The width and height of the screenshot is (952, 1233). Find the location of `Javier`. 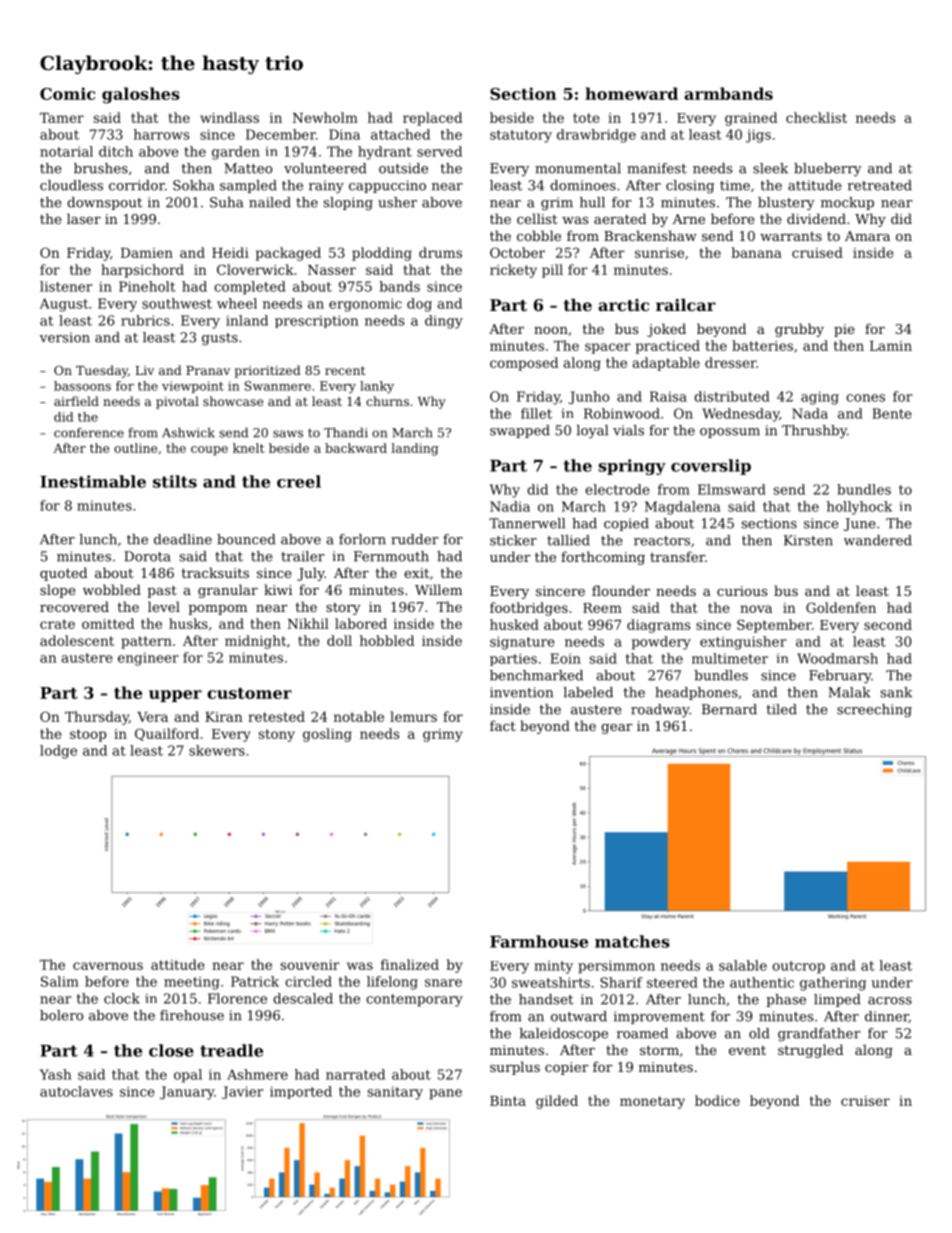

Javier is located at coordinates (243, 1092).
